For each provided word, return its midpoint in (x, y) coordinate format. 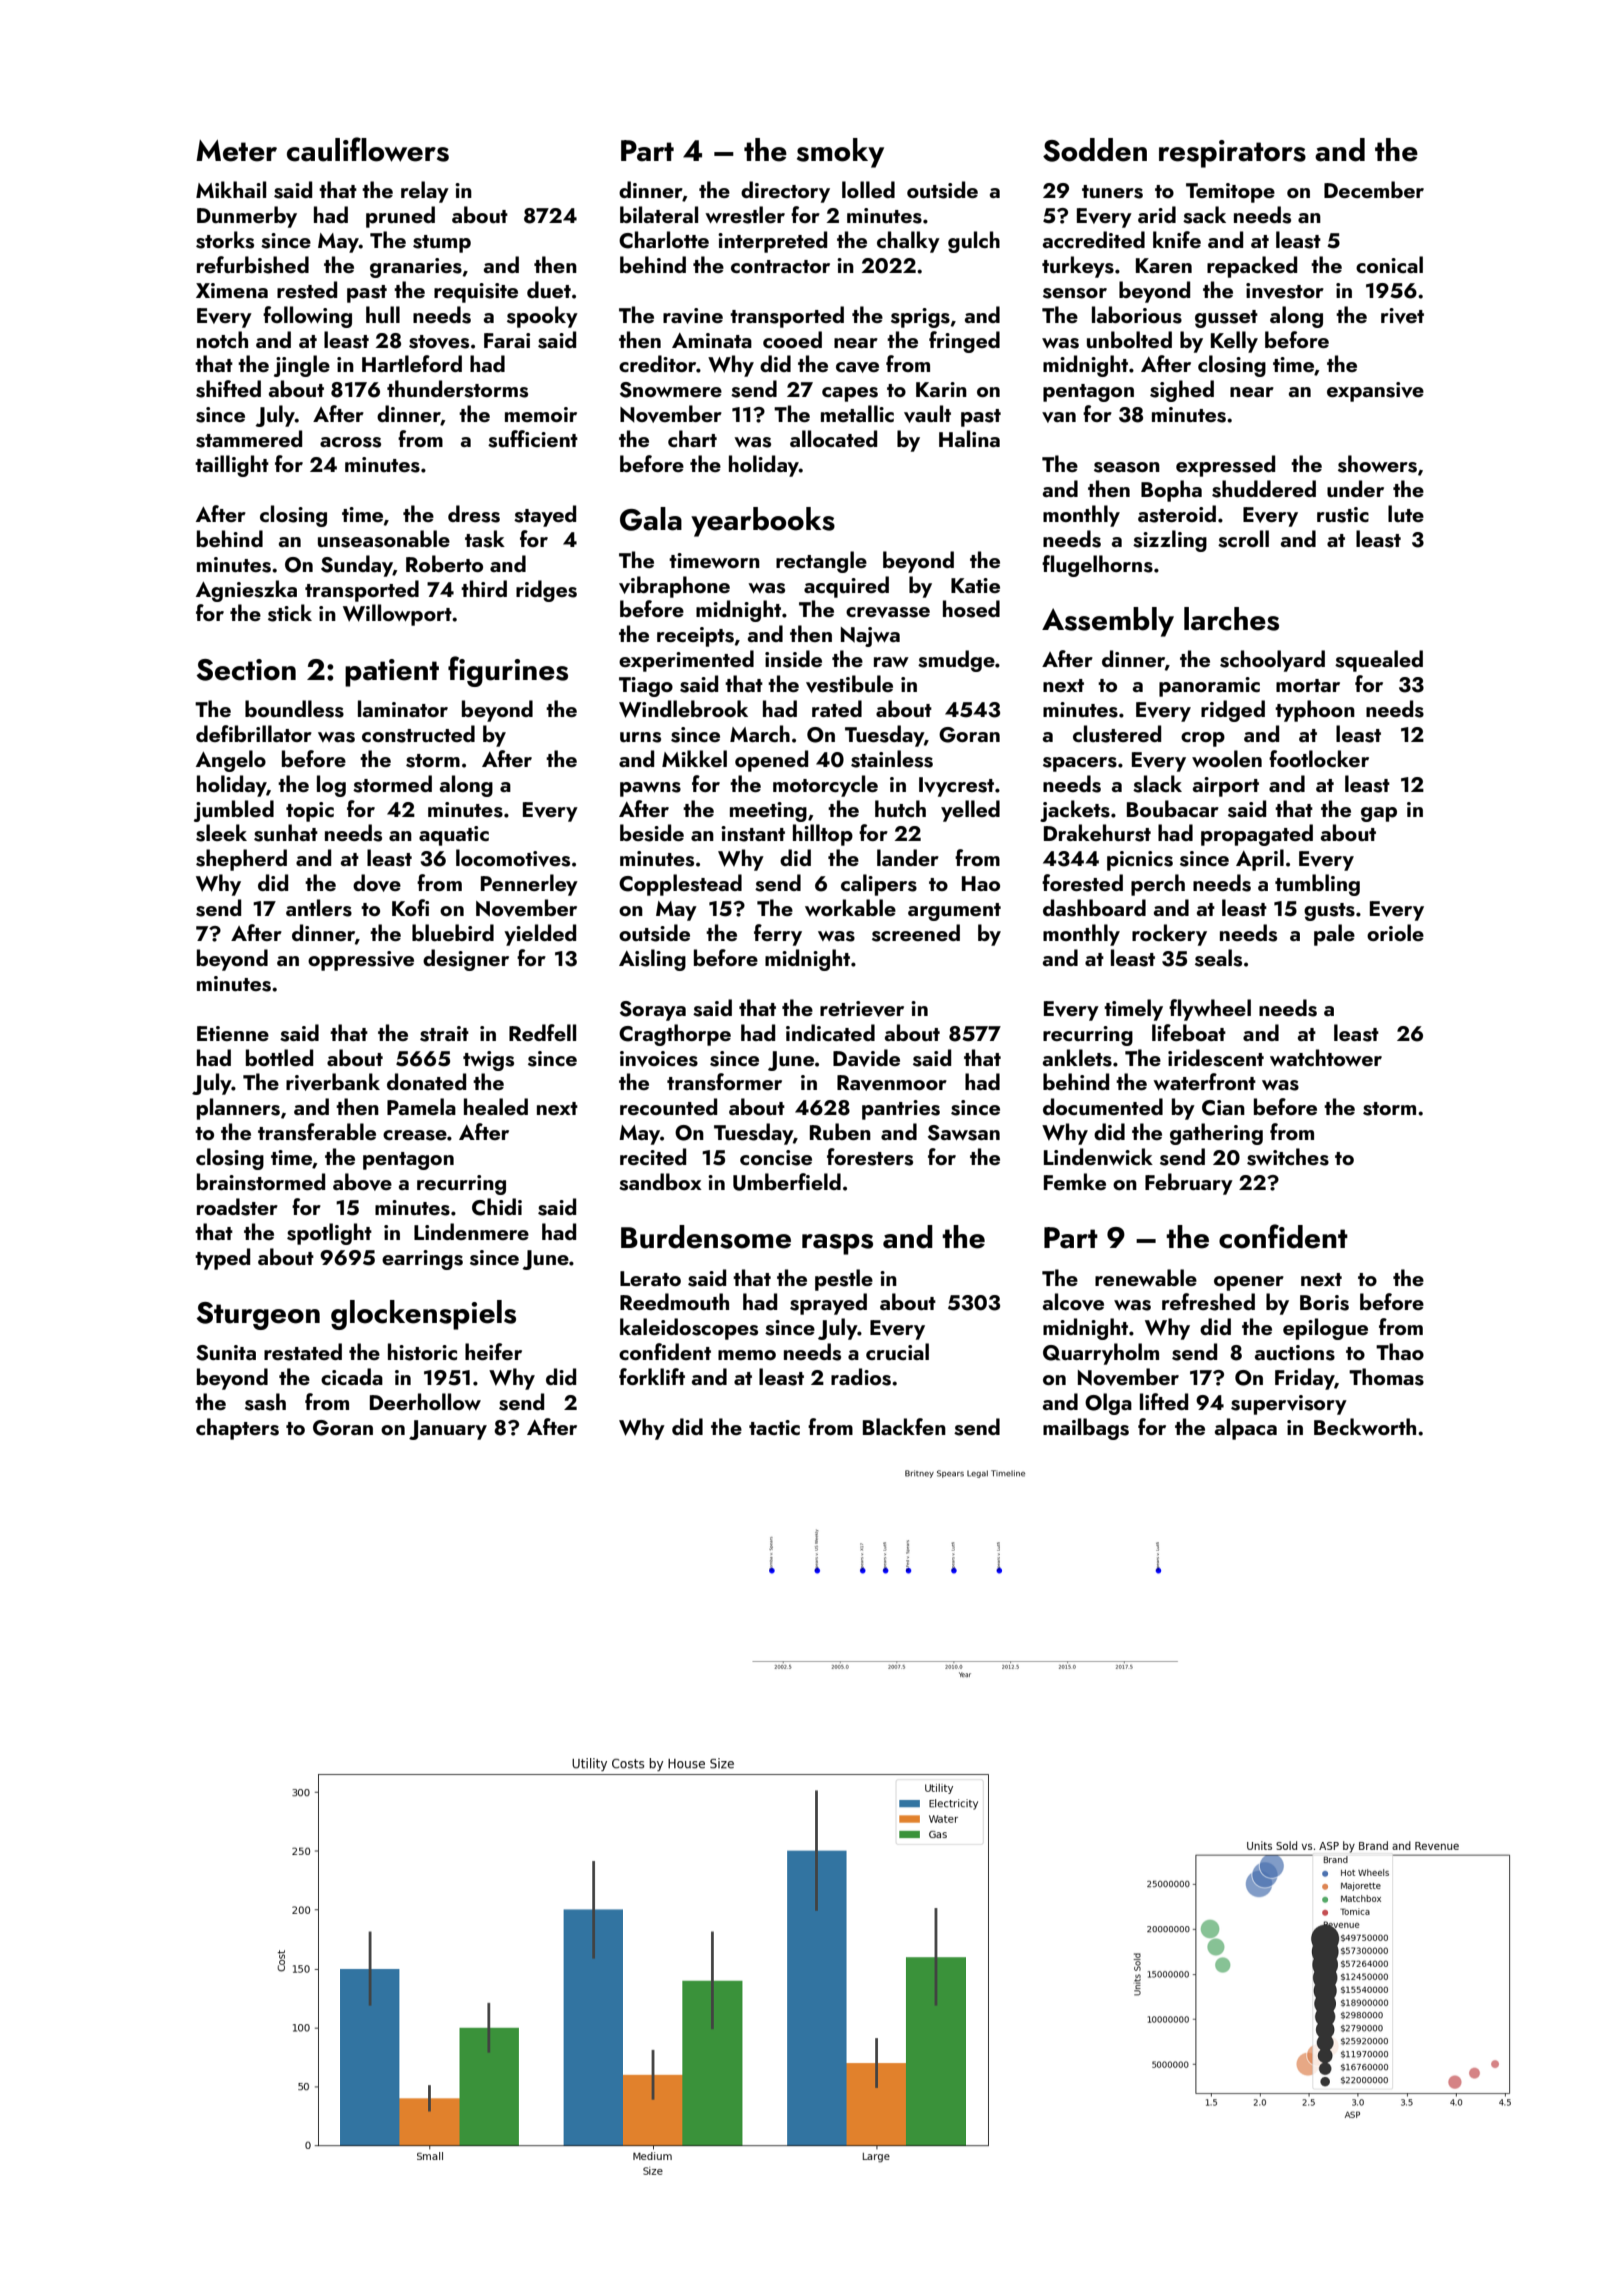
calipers (879, 885)
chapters (237, 1429)
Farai (507, 340)
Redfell (542, 1032)
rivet (1402, 316)
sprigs (920, 318)
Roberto (444, 563)
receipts (695, 637)
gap (1379, 814)
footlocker (1319, 758)
